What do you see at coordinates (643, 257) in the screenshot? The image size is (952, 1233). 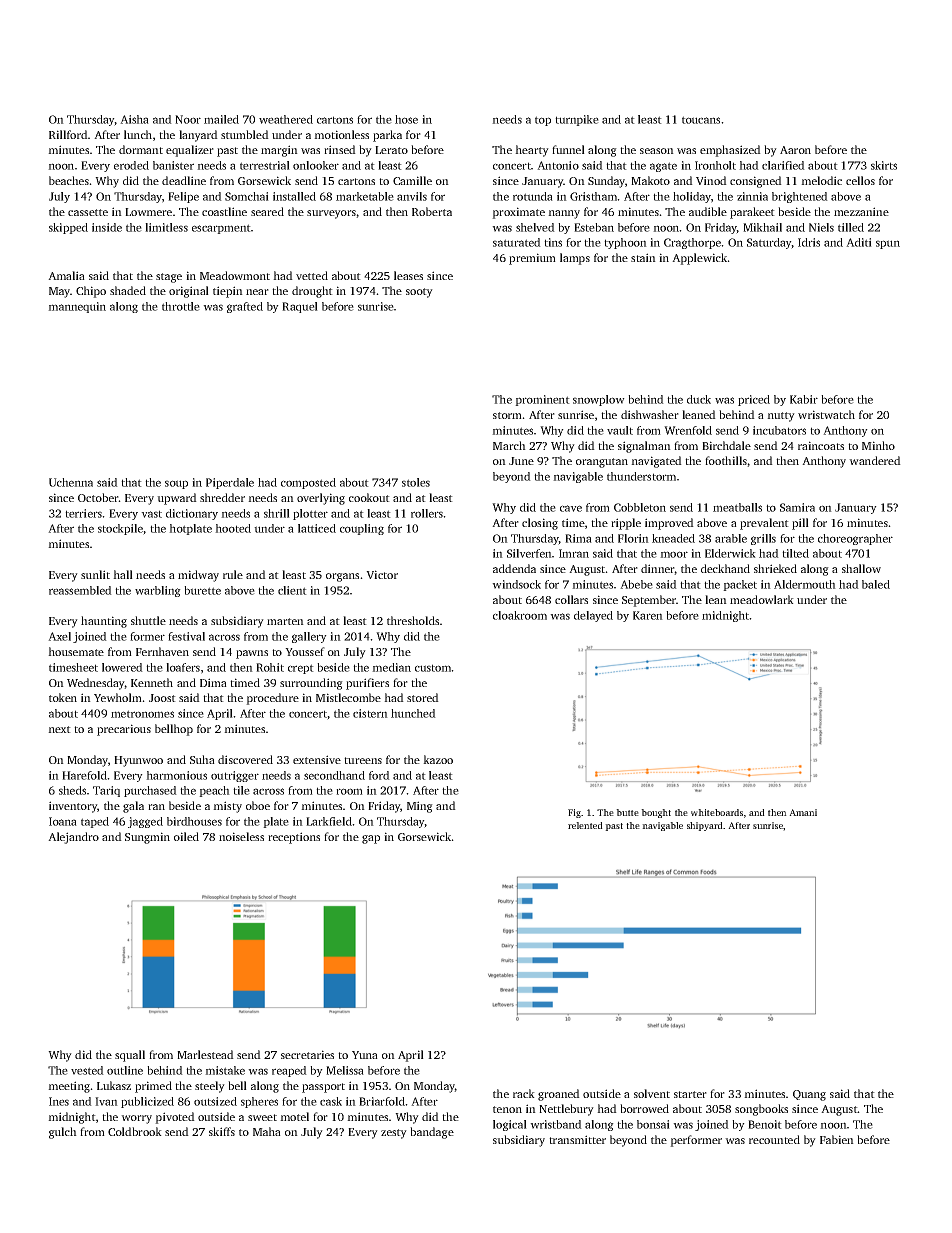 I see `stain` at bounding box center [643, 257].
